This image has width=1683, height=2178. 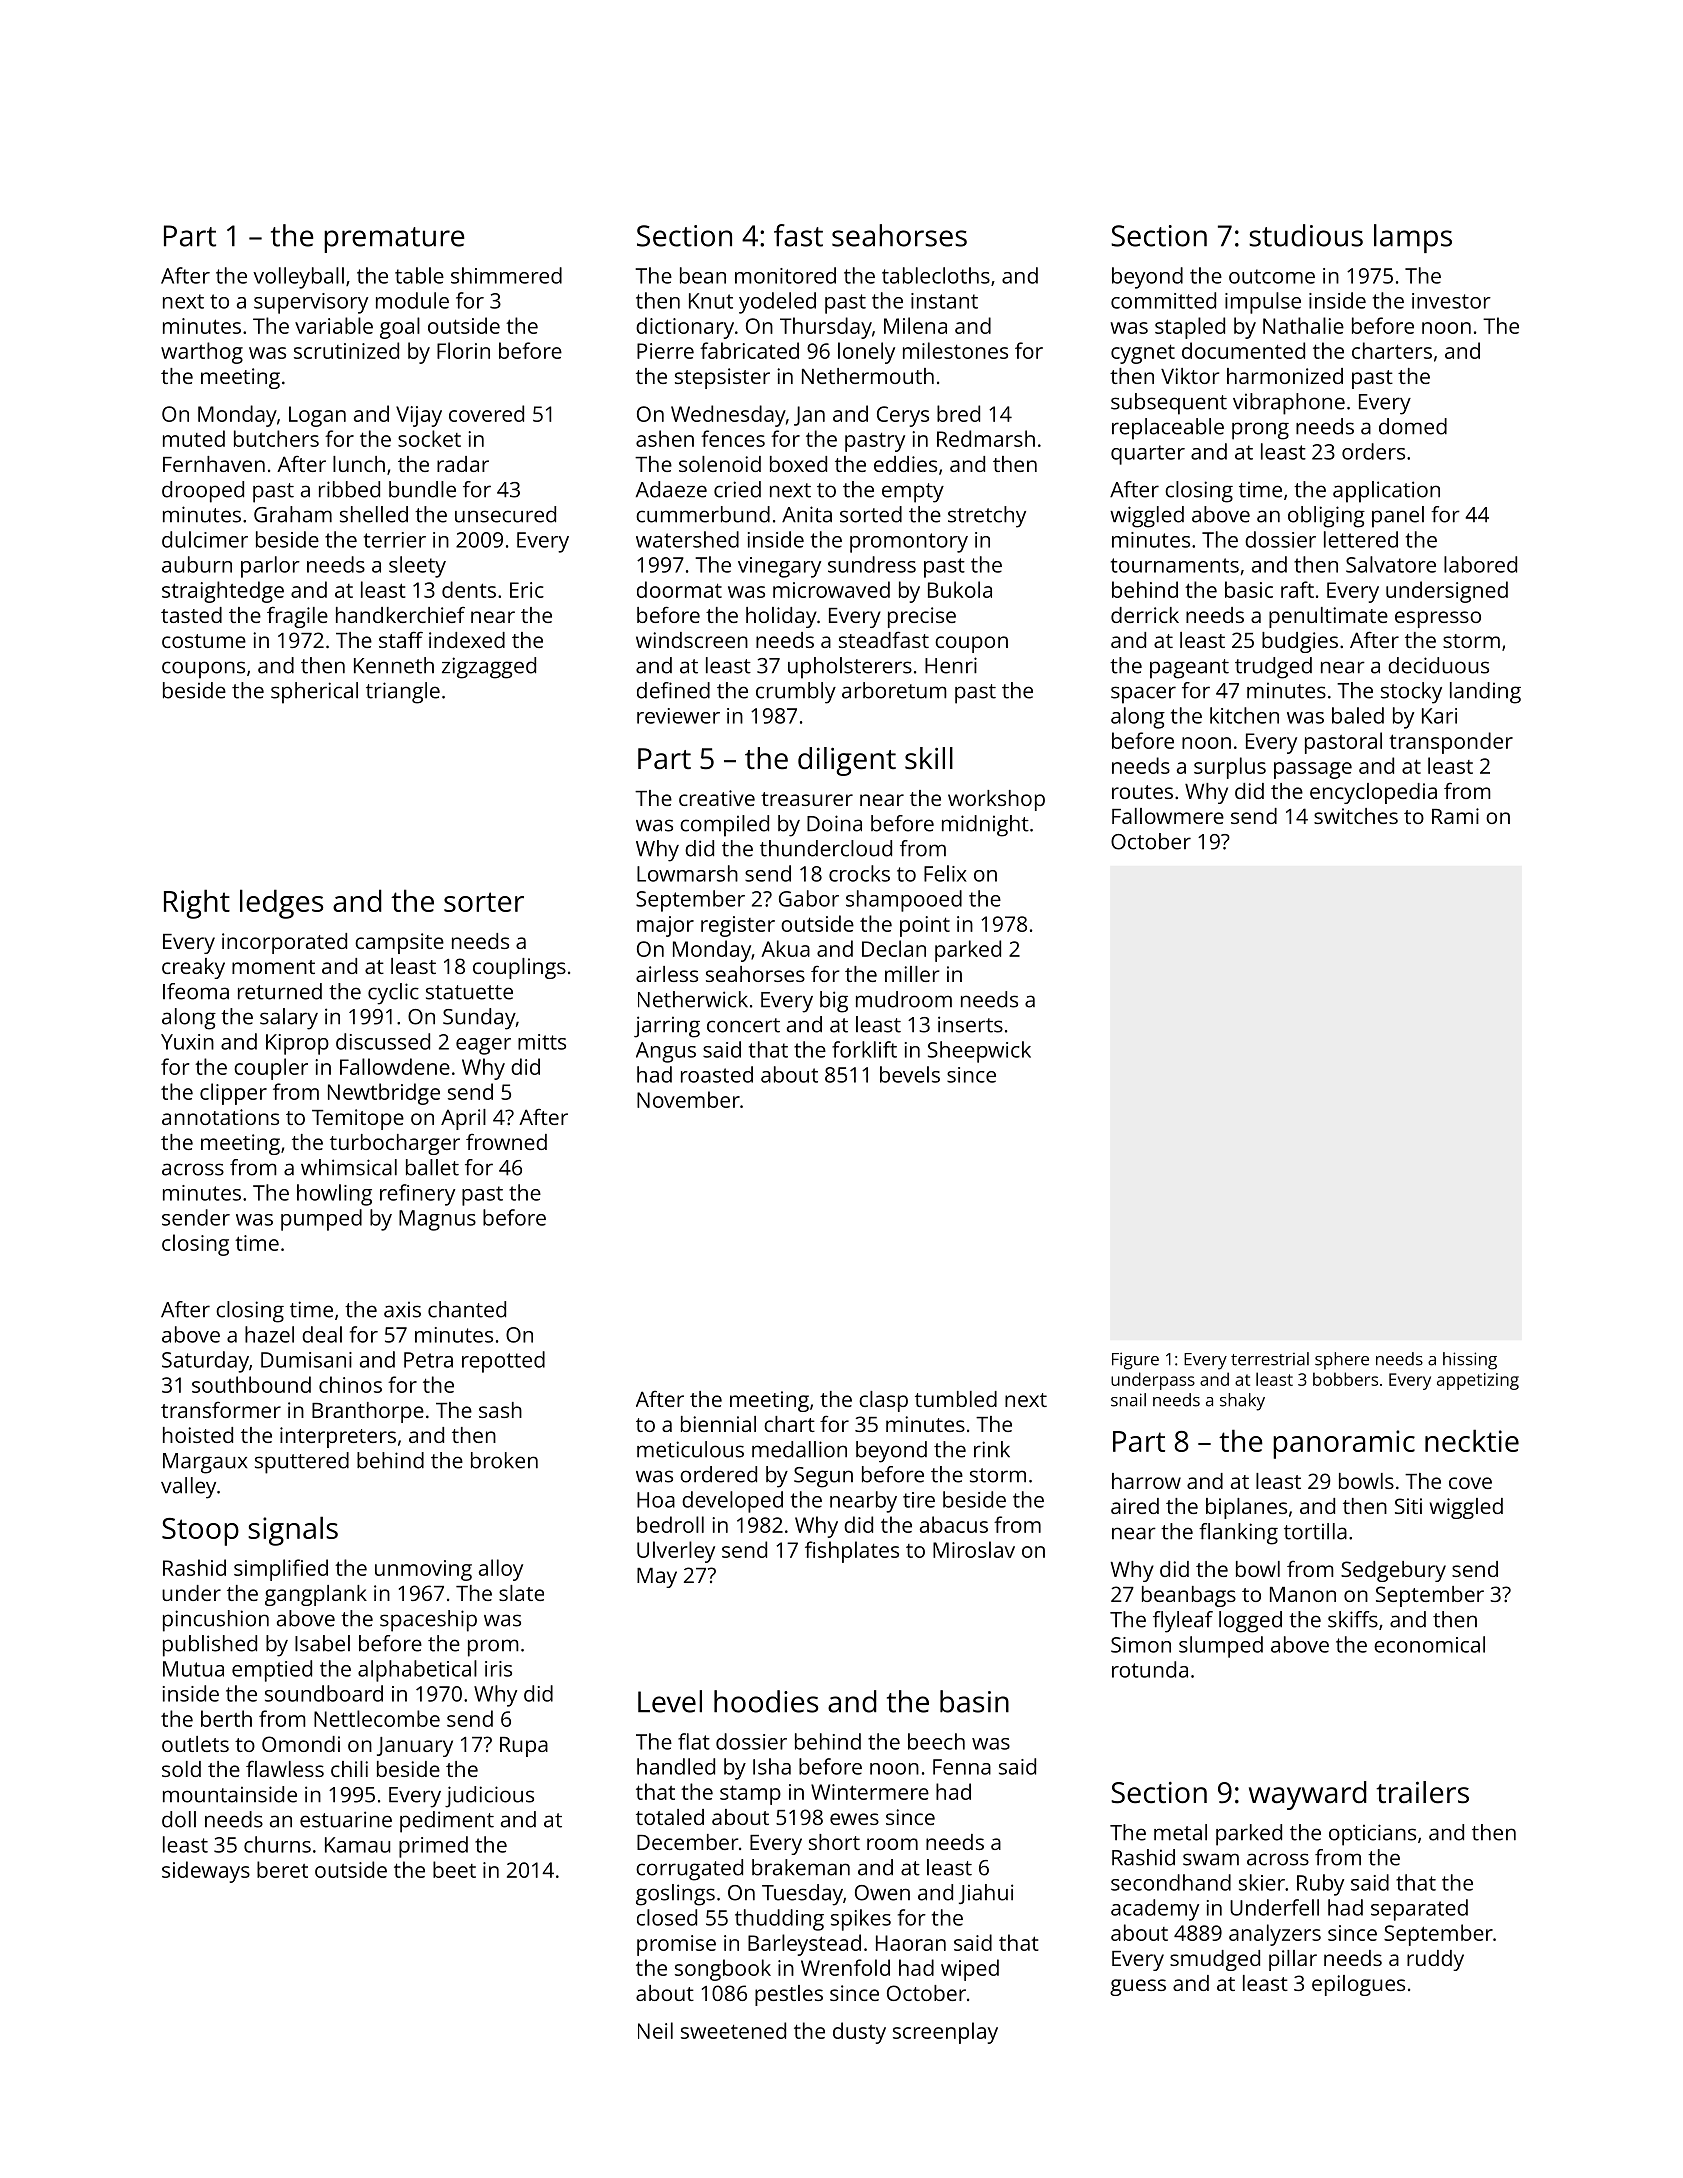 I want to click on economical, so click(x=1429, y=1644).
